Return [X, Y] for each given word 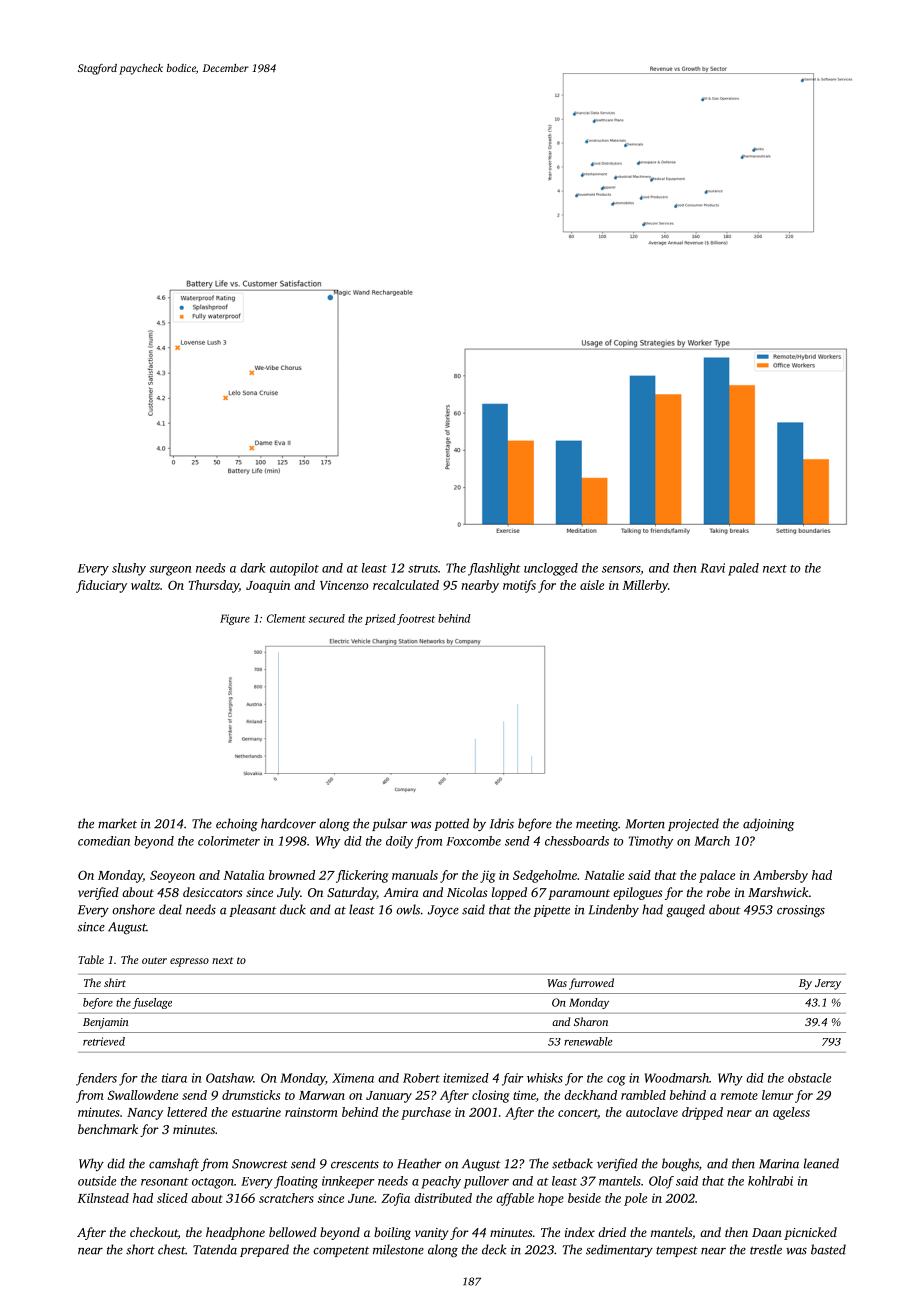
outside [97, 1181]
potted [451, 824]
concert [578, 1114]
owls [408, 909]
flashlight [494, 569]
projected [693, 824]
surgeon [170, 571]
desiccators [212, 892]
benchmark [108, 1129]
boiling [392, 1233]
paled [743, 569]
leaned [821, 1163]
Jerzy [828, 984]
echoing [237, 824]
